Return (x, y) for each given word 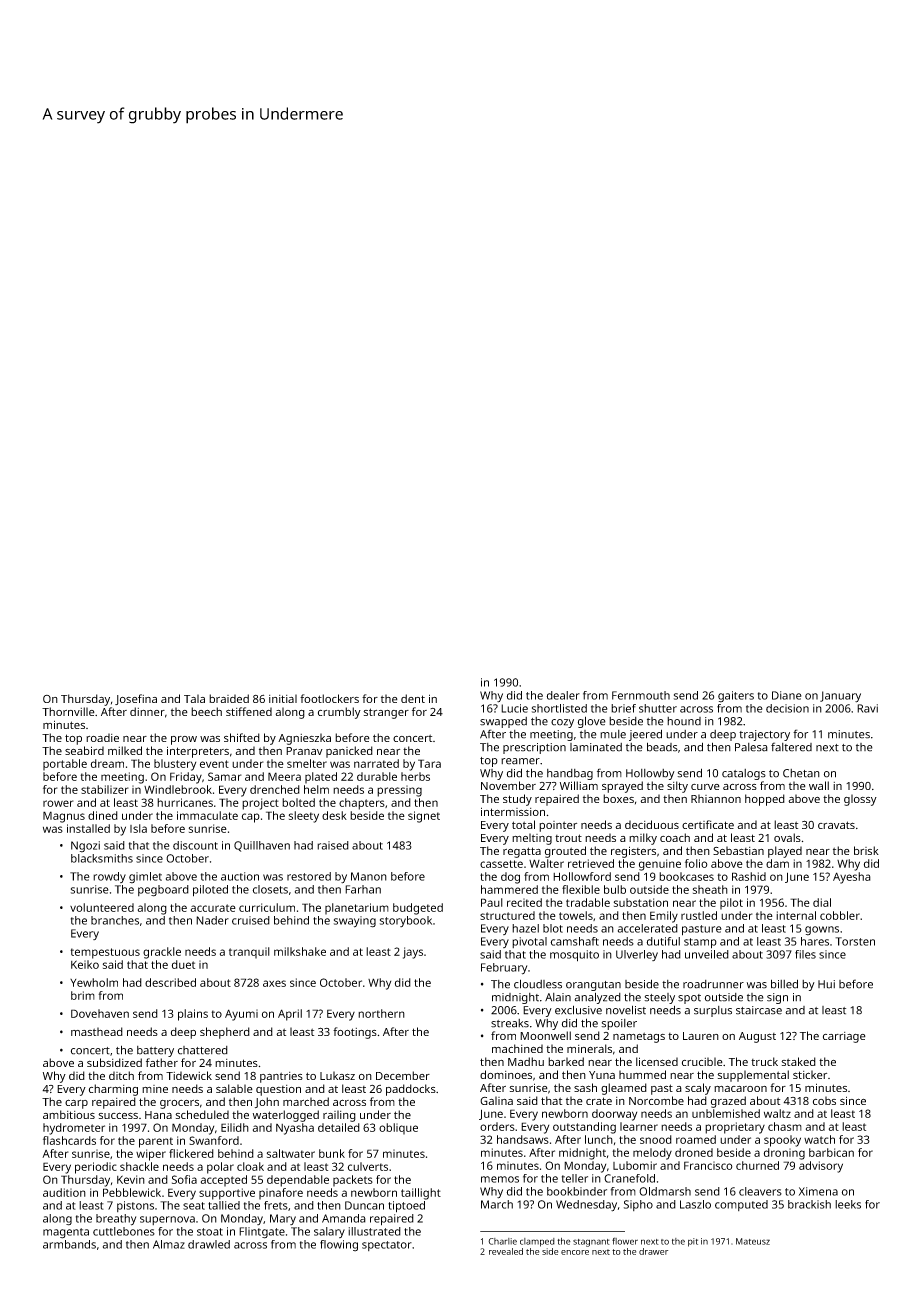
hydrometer (74, 1129)
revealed (506, 1251)
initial (283, 698)
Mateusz (753, 1241)
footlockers (329, 698)
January (840, 697)
